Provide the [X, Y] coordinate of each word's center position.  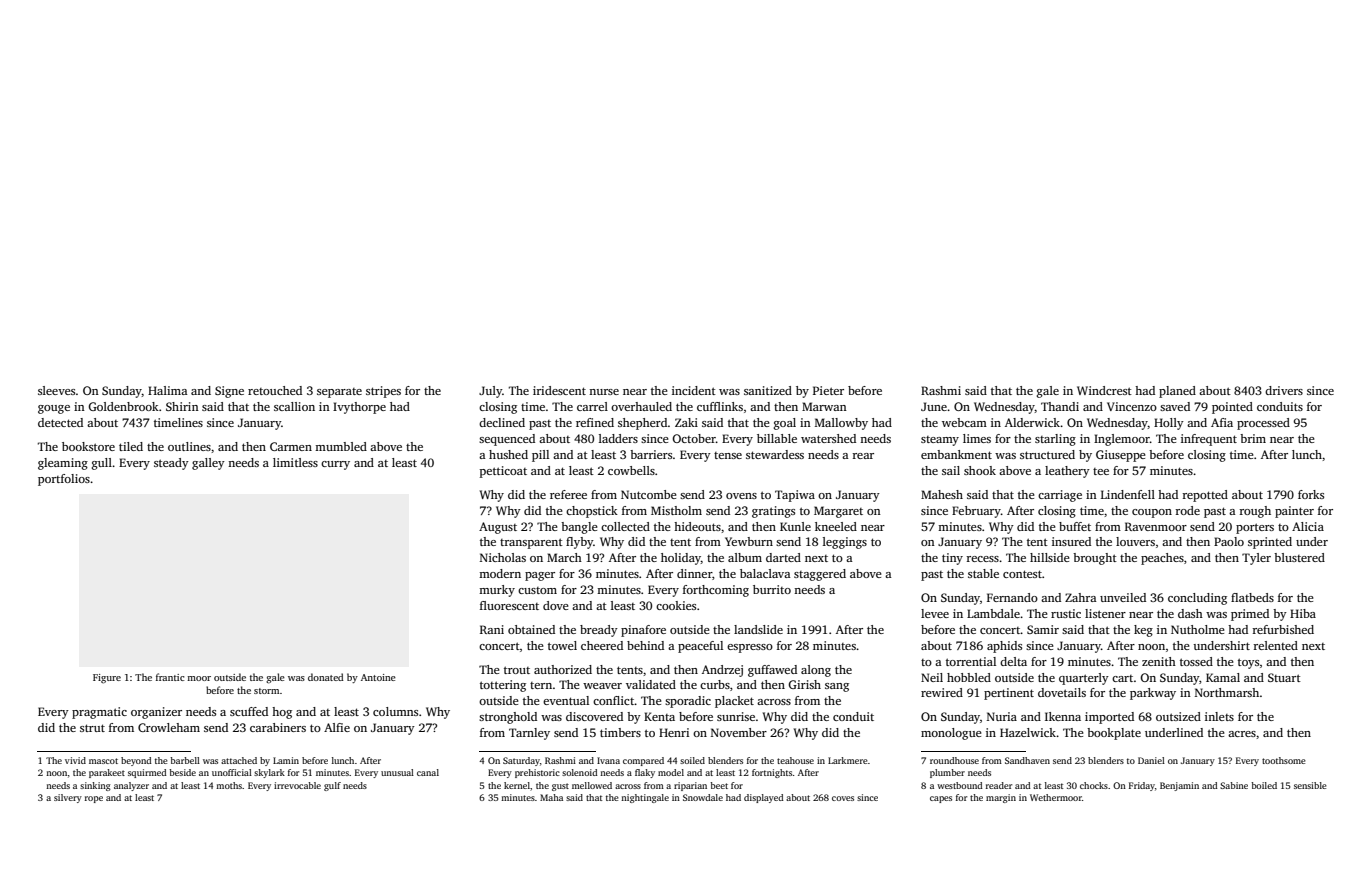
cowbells [631, 470]
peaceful [700, 647]
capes [941, 799]
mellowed [592, 785]
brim [1253, 438]
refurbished [1283, 629]
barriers [651, 454]
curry [335, 465]
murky [497, 591]
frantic [170, 677]
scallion [294, 406]
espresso [750, 648]
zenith [1159, 661]
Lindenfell [1128, 494]
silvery [68, 798]
